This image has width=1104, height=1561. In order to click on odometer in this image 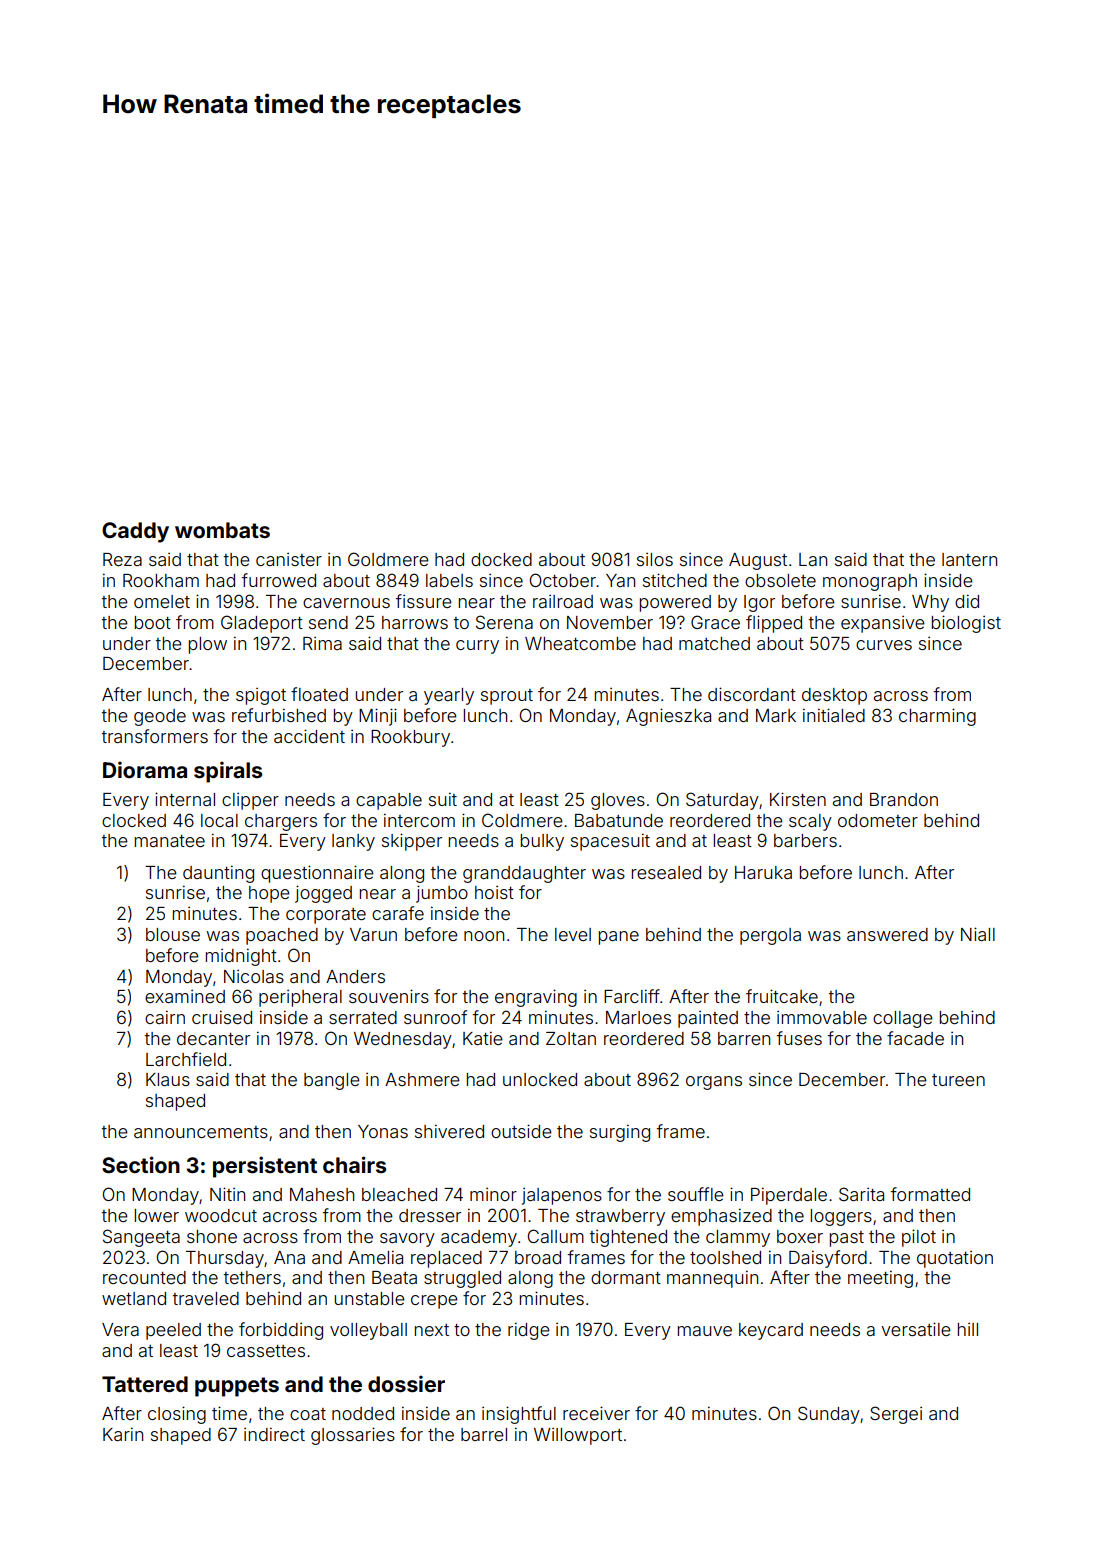, I will do `click(878, 820)`.
